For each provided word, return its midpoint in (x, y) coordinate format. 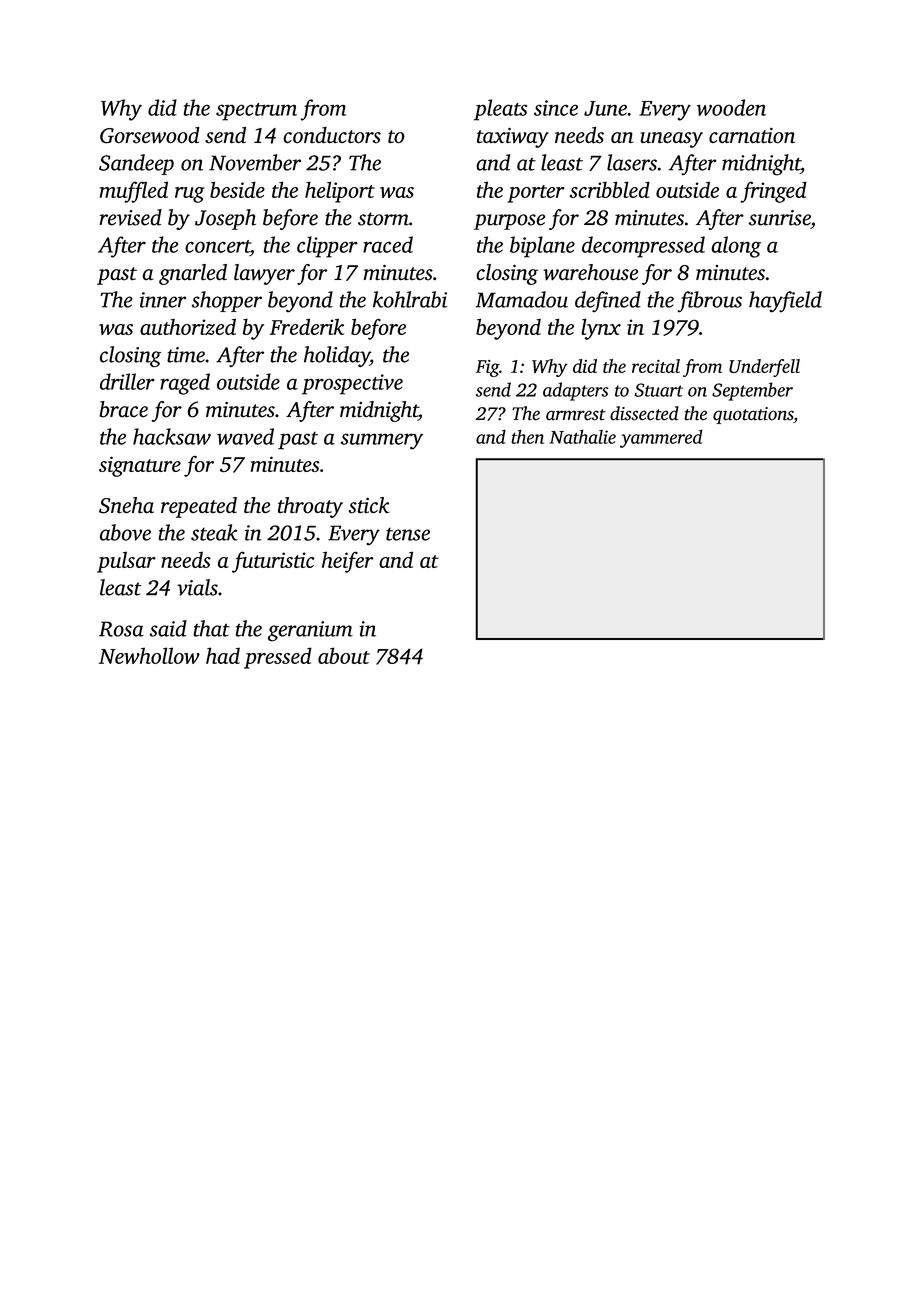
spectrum (256, 112)
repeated (199, 507)
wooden (731, 107)
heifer (348, 562)
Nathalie (582, 436)
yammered (661, 439)
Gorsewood (150, 135)
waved (245, 436)
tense (408, 534)
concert (217, 246)
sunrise (780, 218)
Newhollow (149, 655)
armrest (576, 415)
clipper (327, 247)
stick (369, 505)
